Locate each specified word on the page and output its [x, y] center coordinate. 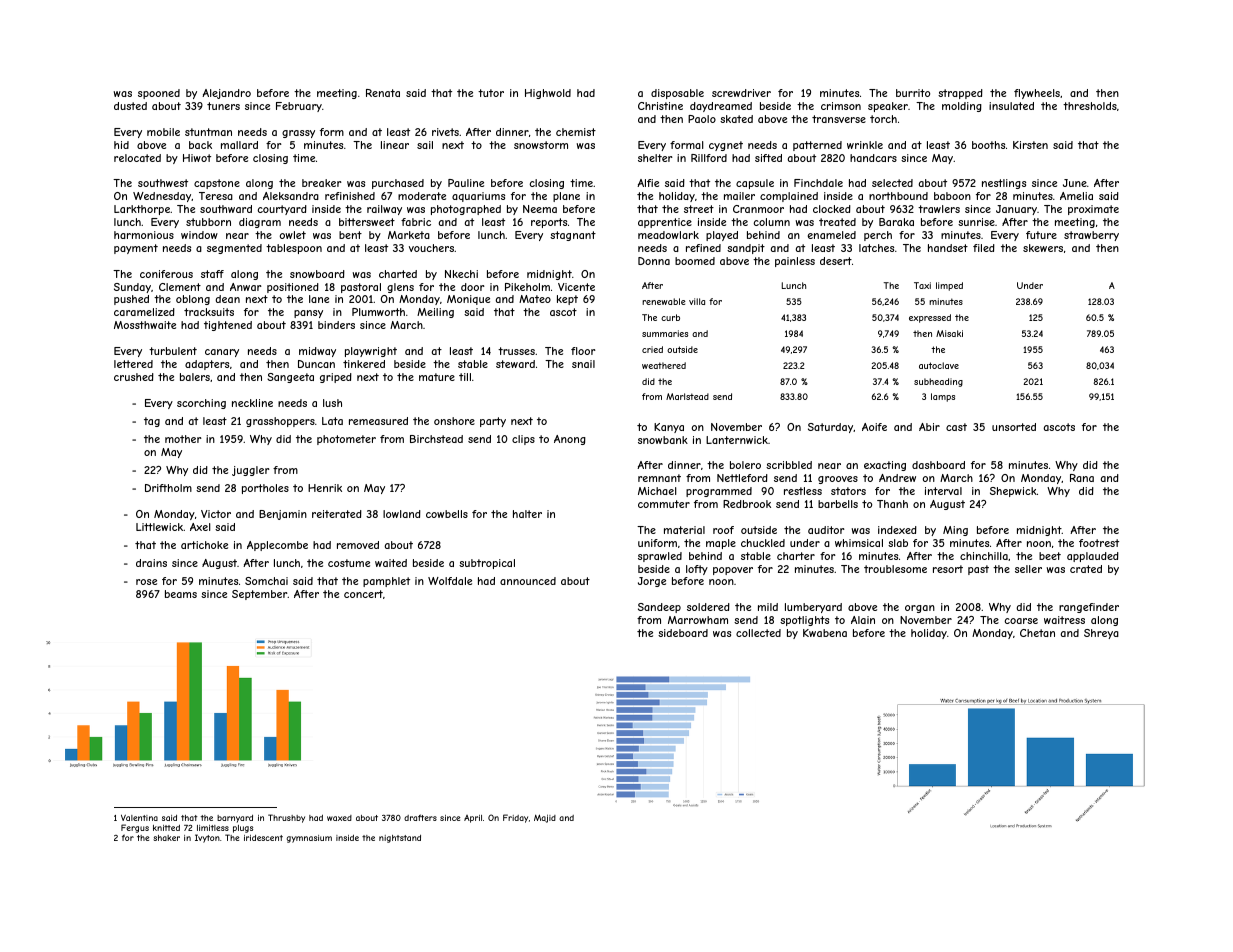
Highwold [548, 94]
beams [181, 594]
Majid [545, 818]
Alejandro [226, 94]
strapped [960, 94]
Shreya [1101, 634]
